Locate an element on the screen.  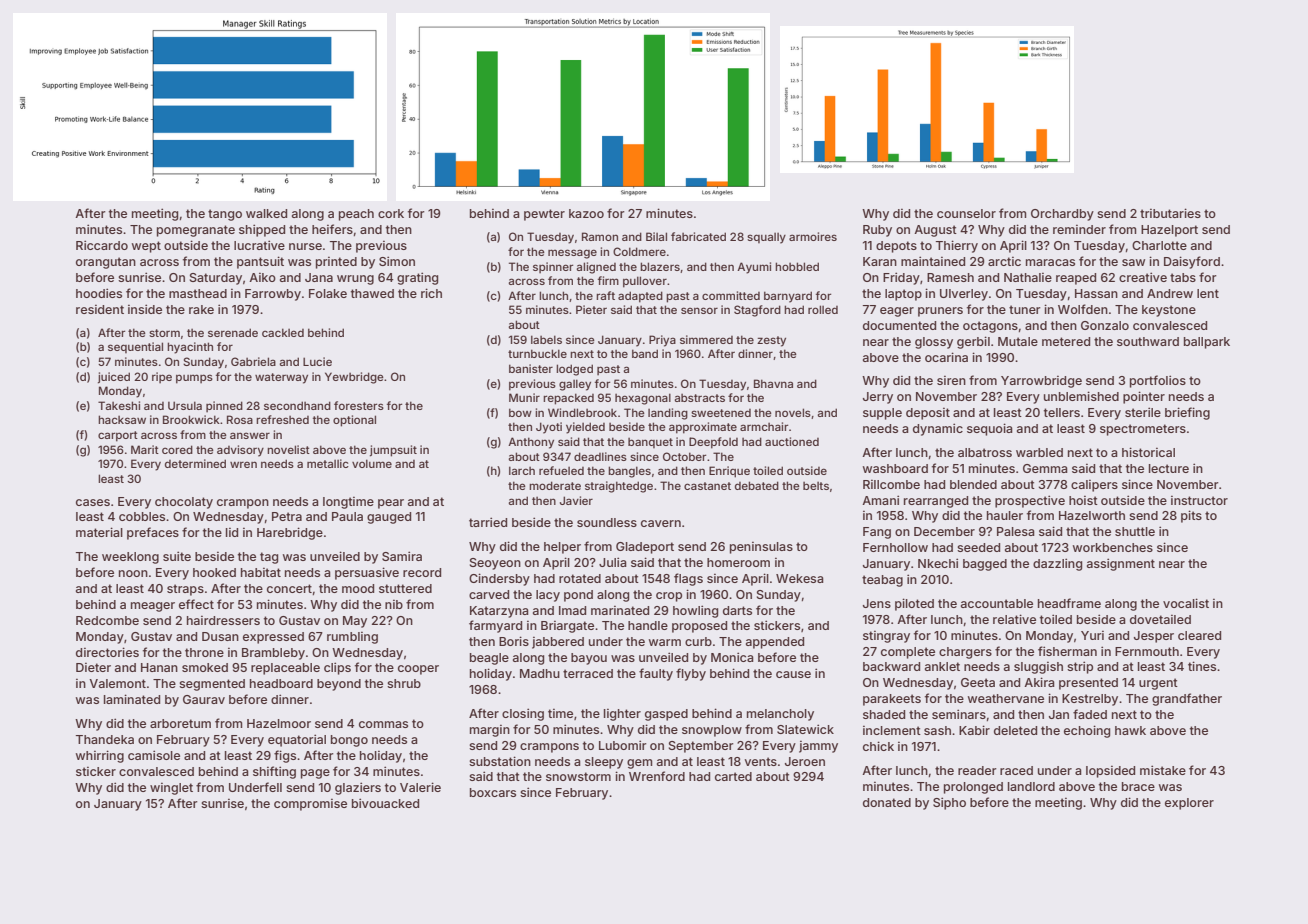
mood is located at coordinates (358, 588).
